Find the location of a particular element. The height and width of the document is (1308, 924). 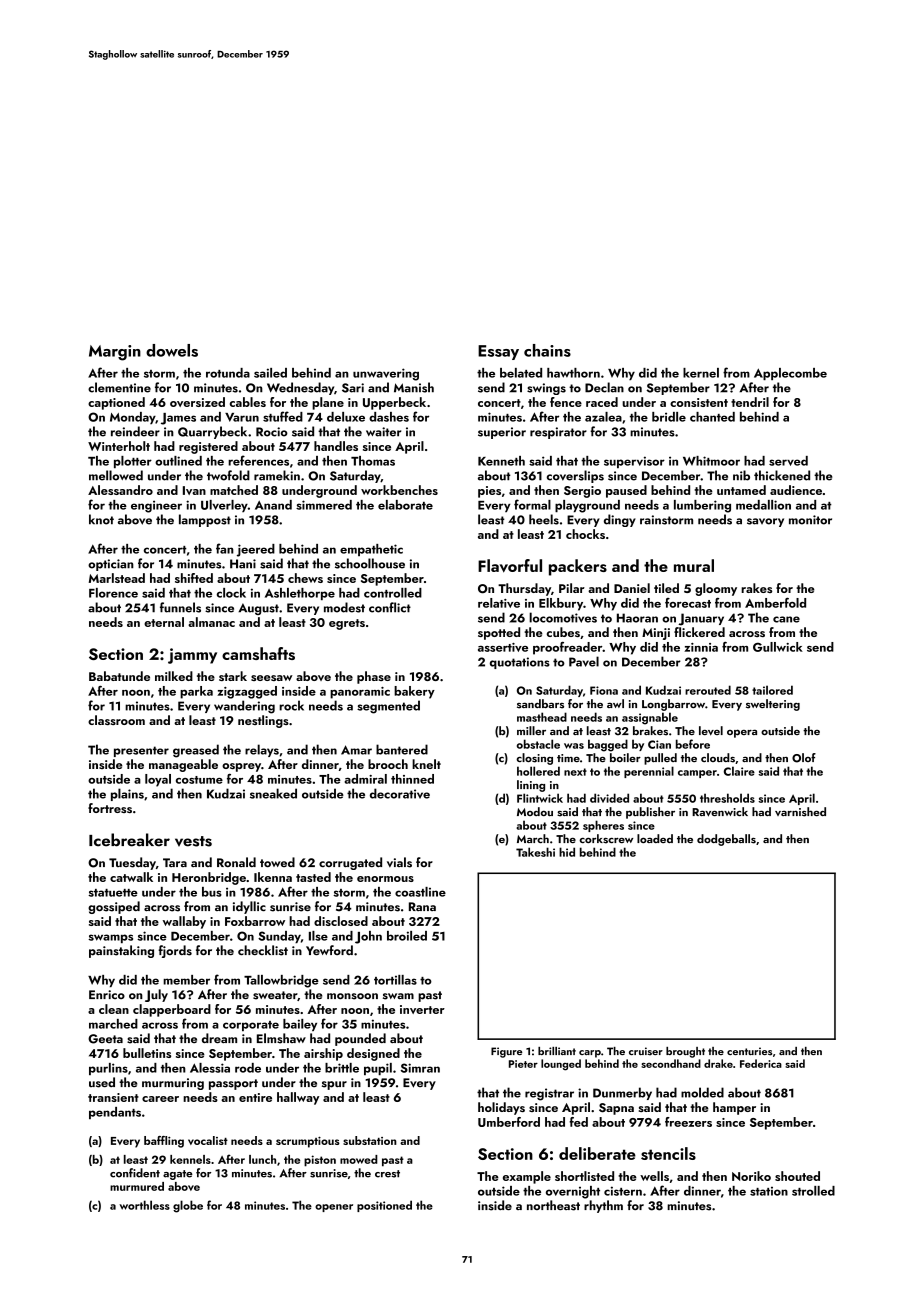

milked is located at coordinates (174, 676).
